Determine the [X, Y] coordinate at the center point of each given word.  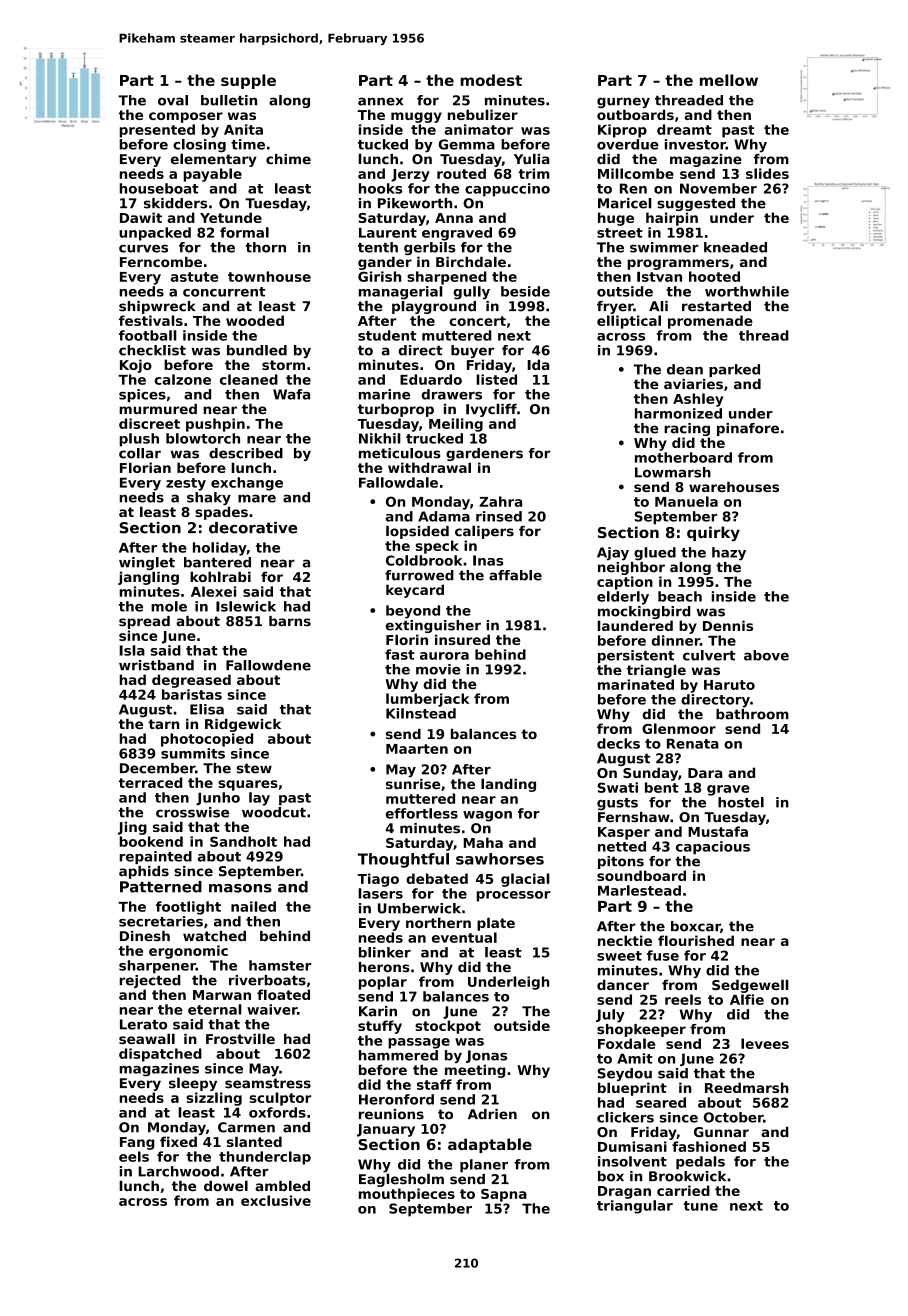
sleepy [193, 1084]
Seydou [625, 1074]
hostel [741, 802]
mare [257, 498]
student [387, 335]
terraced [150, 782]
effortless [422, 813]
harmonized [678, 413]
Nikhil [380, 438]
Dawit [141, 217]
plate [496, 924]
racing [687, 429]
